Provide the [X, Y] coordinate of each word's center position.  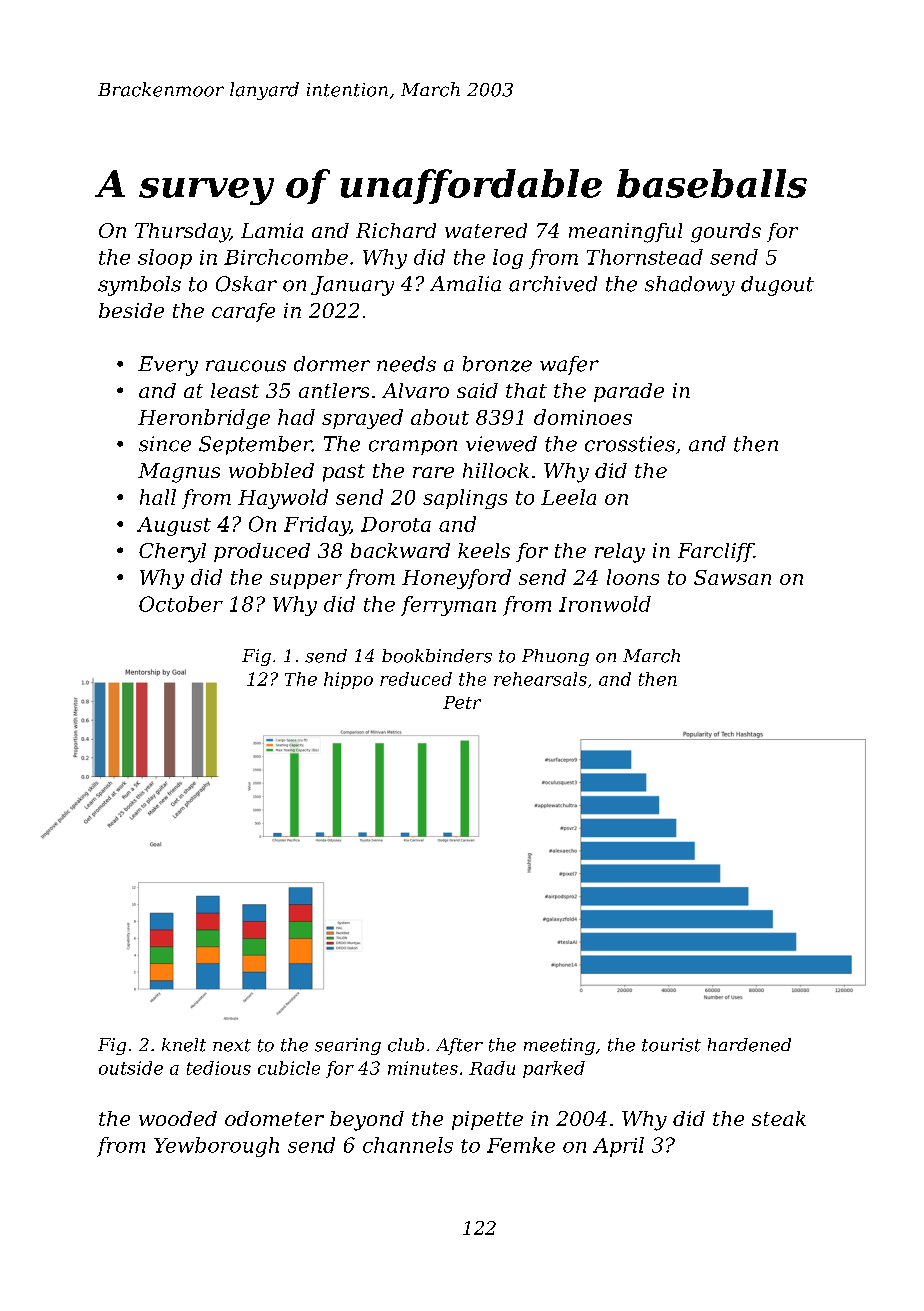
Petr [462, 702]
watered [486, 230]
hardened [749, 1045]
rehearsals [540, 679]
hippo [348, 680]
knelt [184, 1045]
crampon [413, 447]
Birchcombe [286, 257]
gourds [726, 233]
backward [400, 550]
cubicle [289, 1068]
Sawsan [732, 577]
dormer [332, 364]
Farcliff [716, 552]
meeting [559, 1046]
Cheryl [172, 553]
